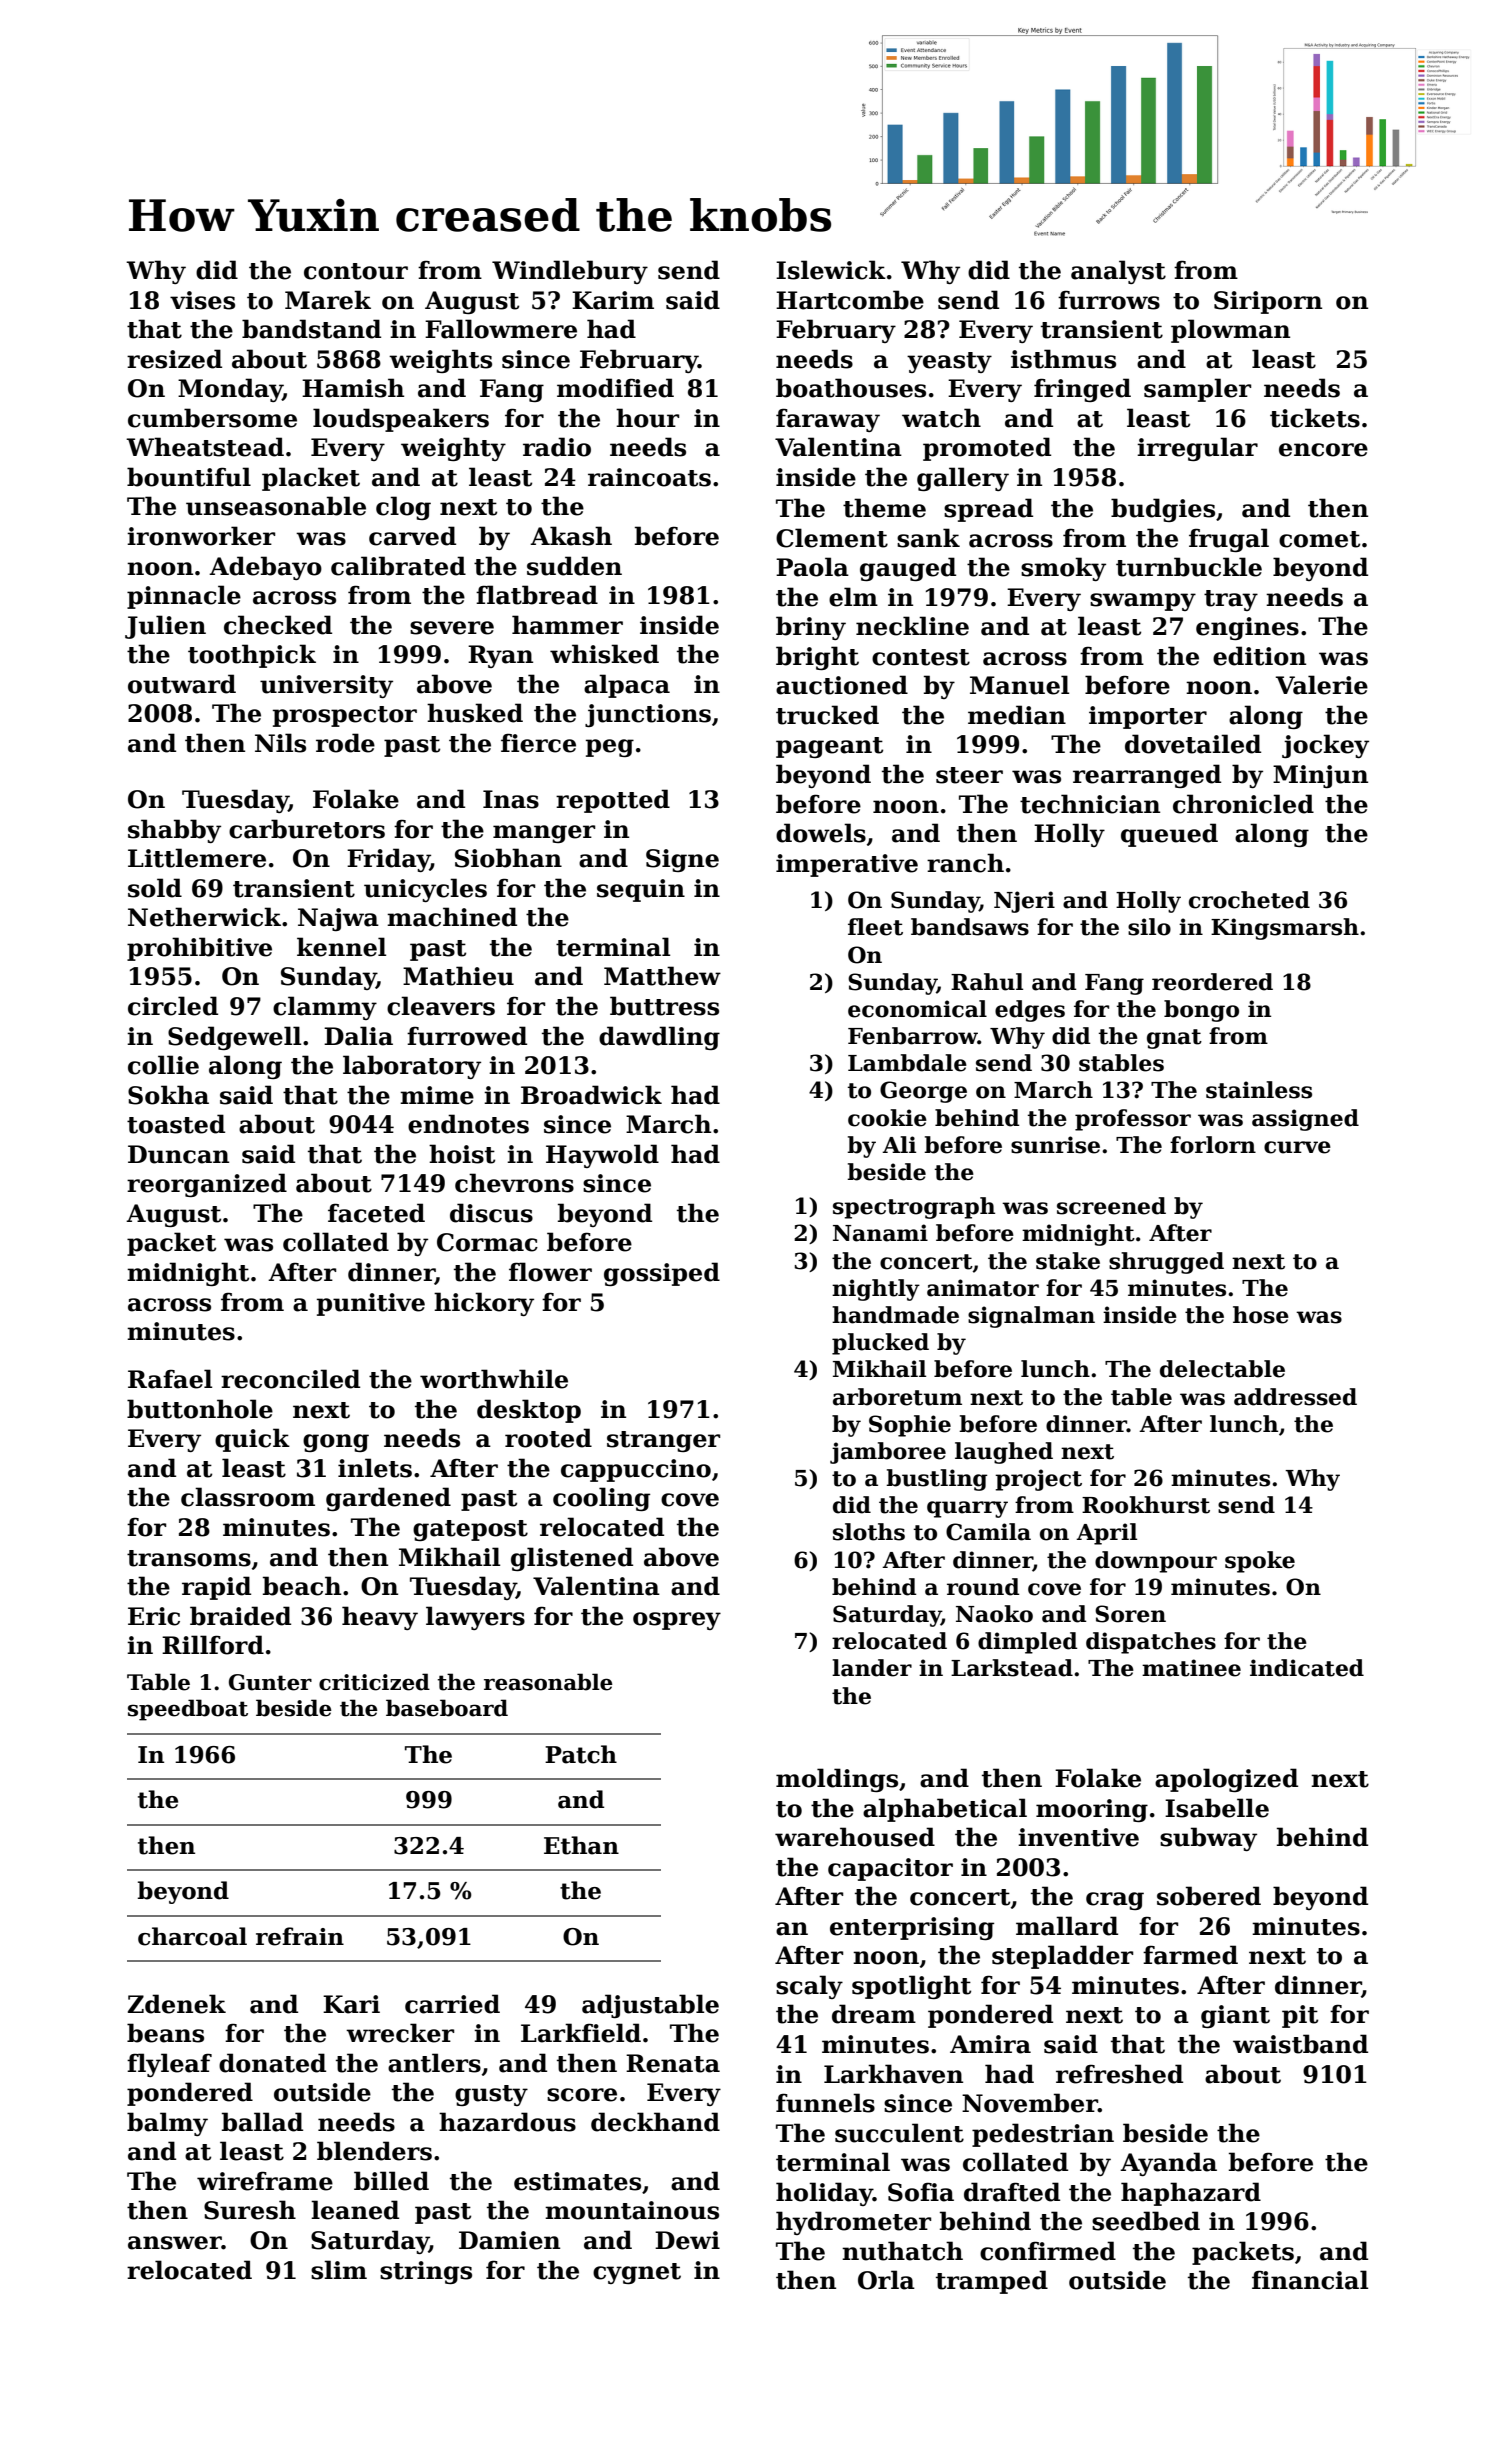 The image size is (1496, 2464). I want to click on Haywold, so click(602, 1156).
